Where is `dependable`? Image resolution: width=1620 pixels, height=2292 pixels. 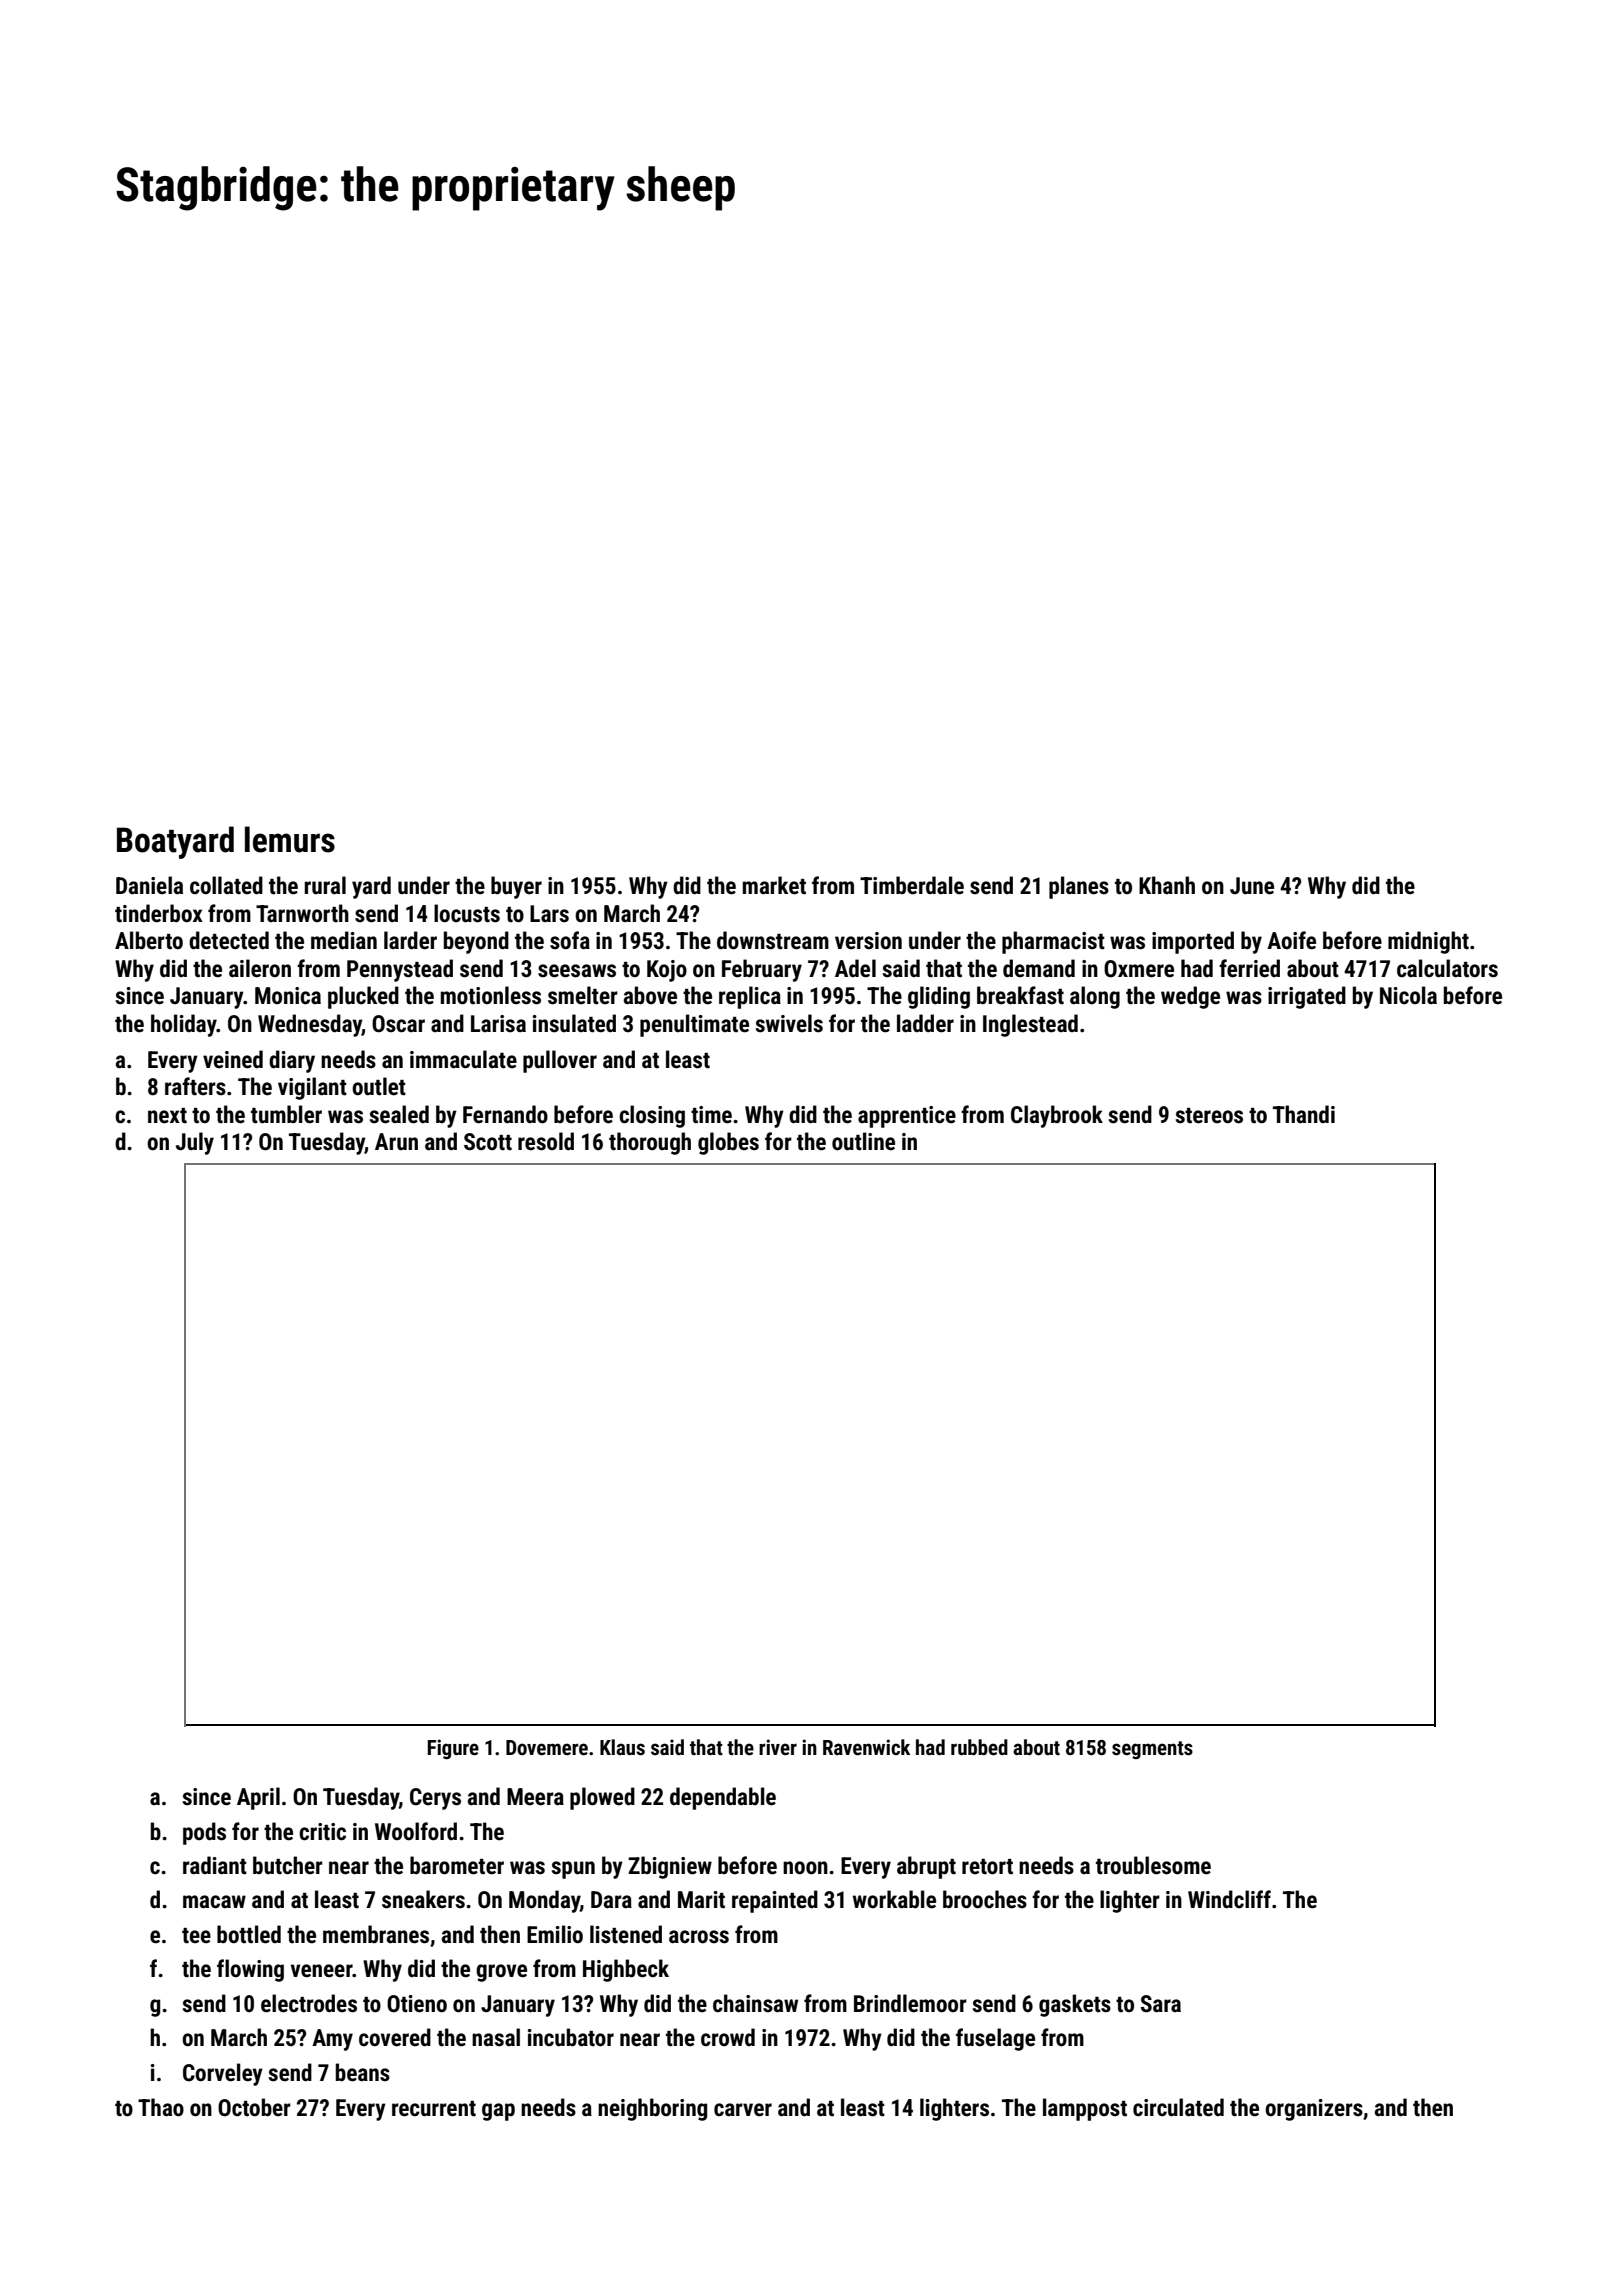
dependable is located at coordinates (723, 1798).
